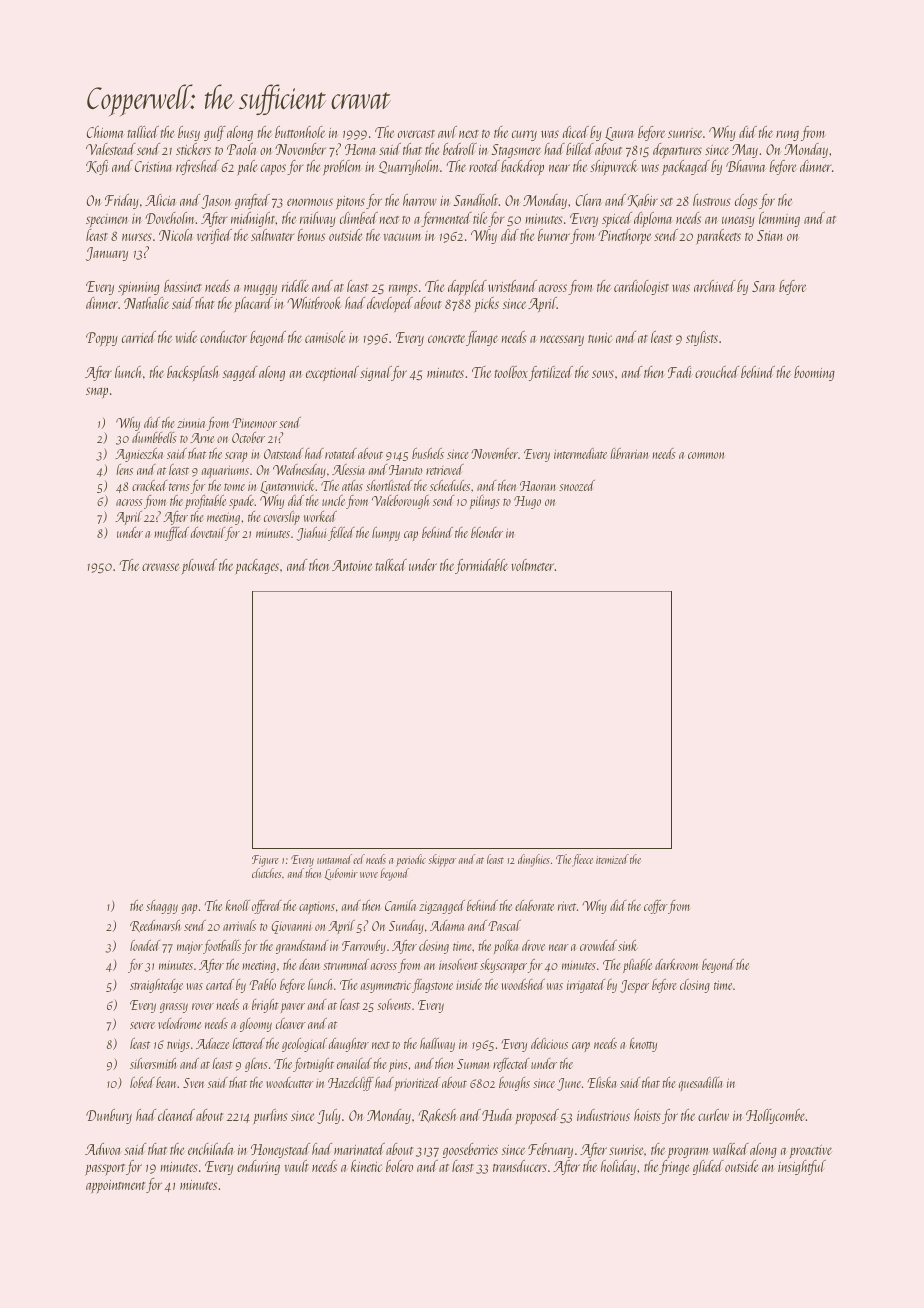 The width and height of the screenshot is (924, 1308). Describe the element at coordinates (391, 565) in the screenshot. I see `talked` at that location.
